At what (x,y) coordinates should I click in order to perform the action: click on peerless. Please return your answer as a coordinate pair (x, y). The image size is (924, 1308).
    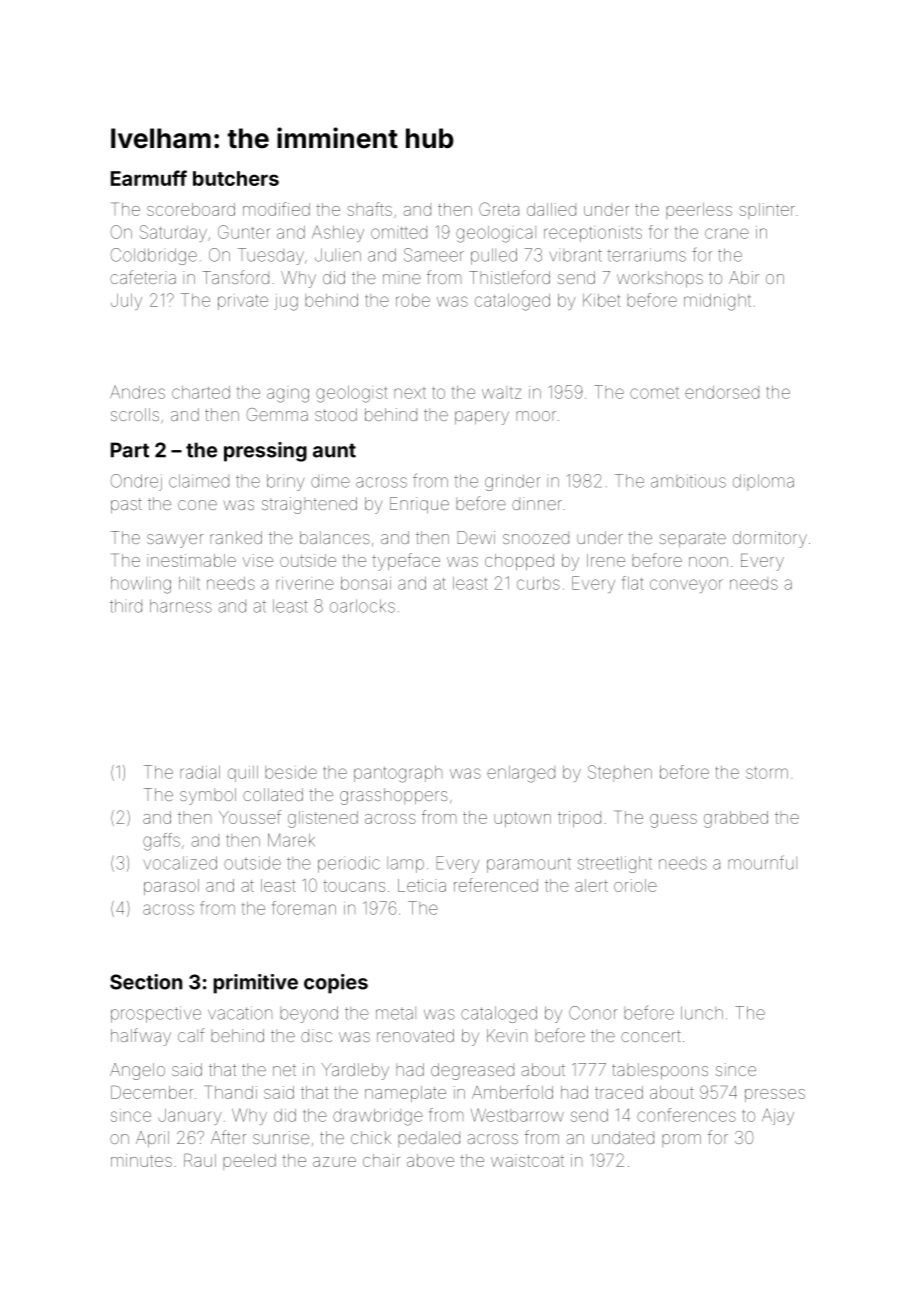
    Looking at the image, I should click on (699, 211).
